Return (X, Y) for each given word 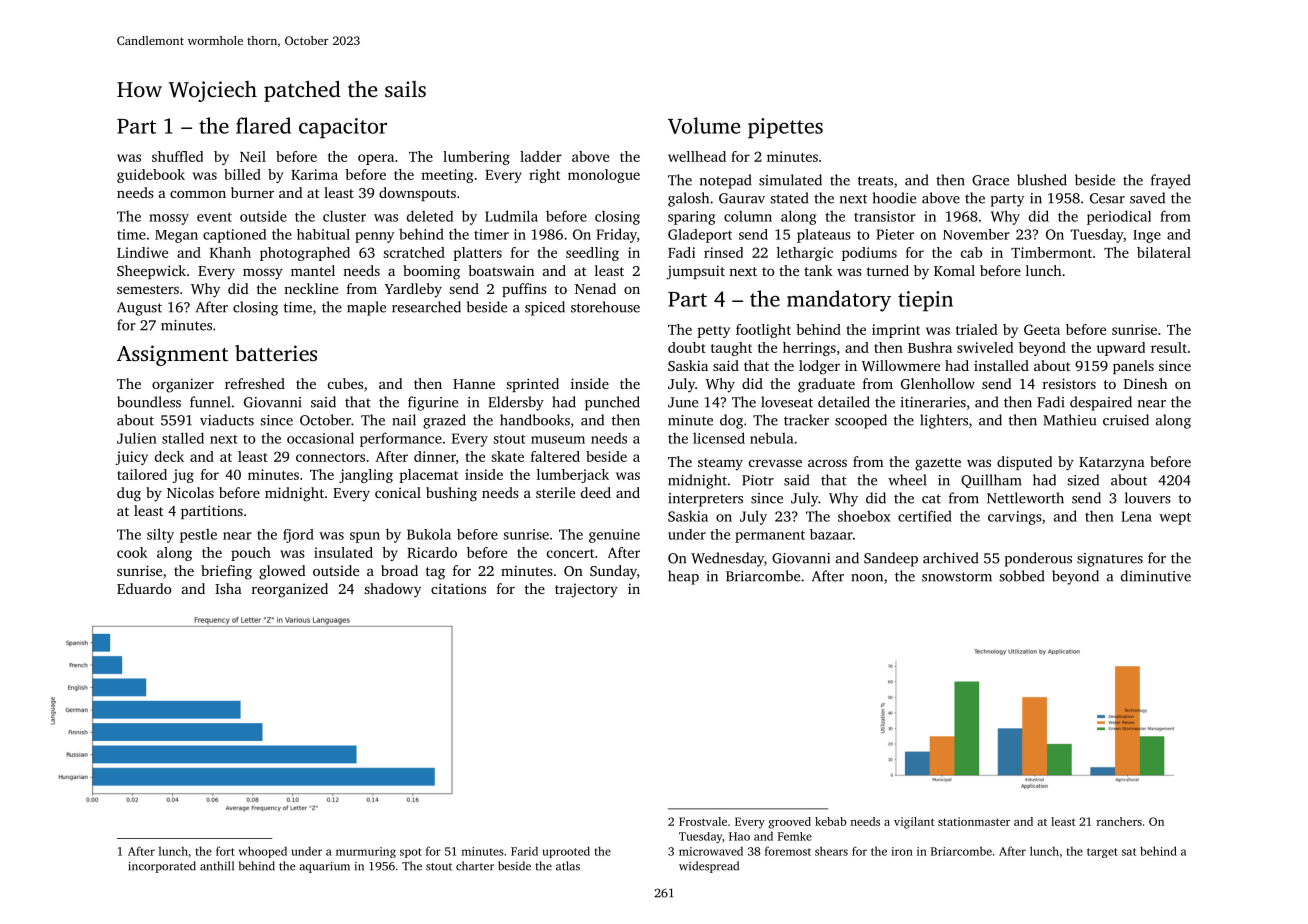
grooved (789, 823)
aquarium (324, 867)
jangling (366, 476)
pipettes (785, 128)
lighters (944, 421)
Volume (704, 125)
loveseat (787, 402)
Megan (176, 236)
